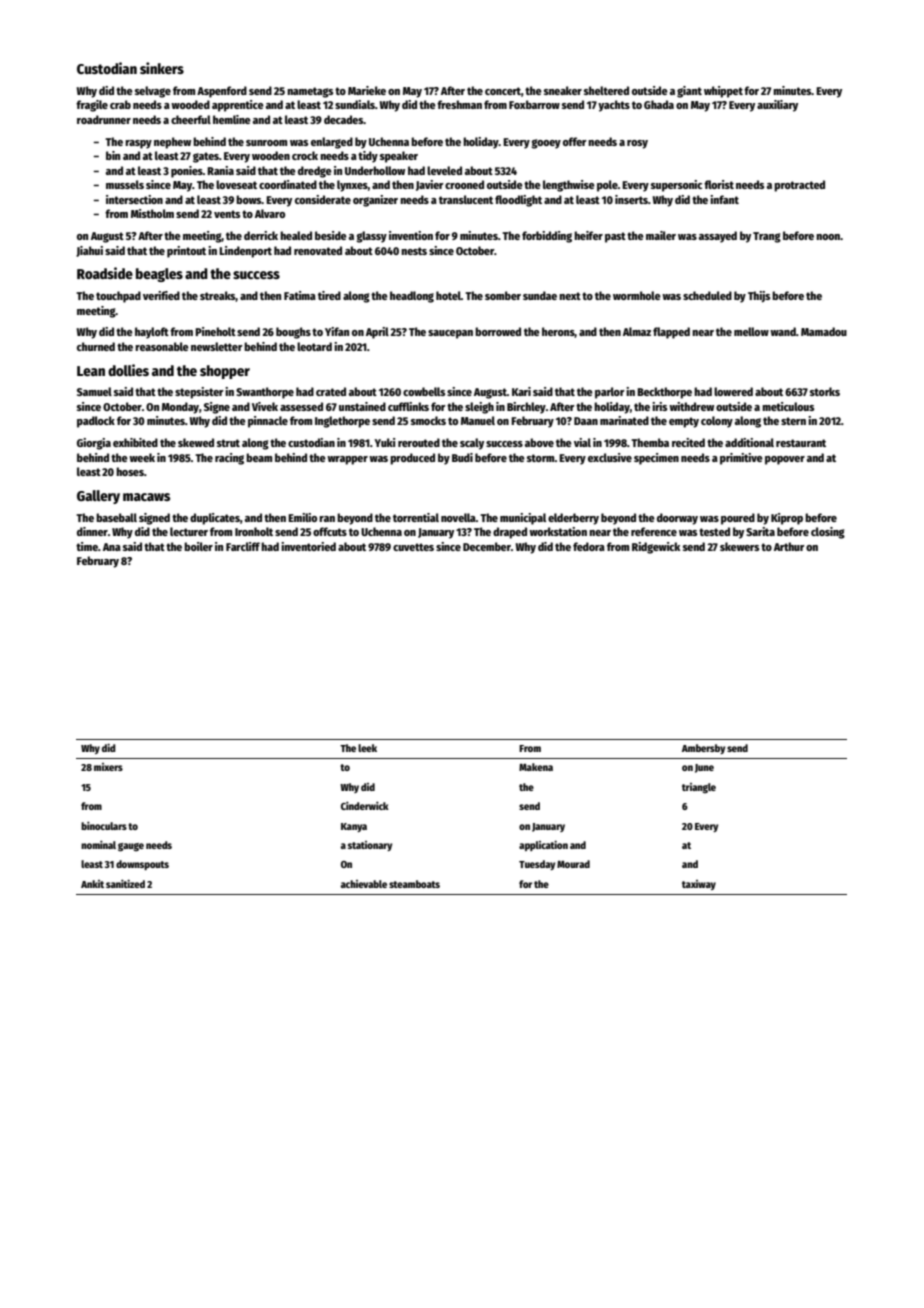 The width and height of the page is (924, 1308). I want to click on leveled, so click(444, 170).
